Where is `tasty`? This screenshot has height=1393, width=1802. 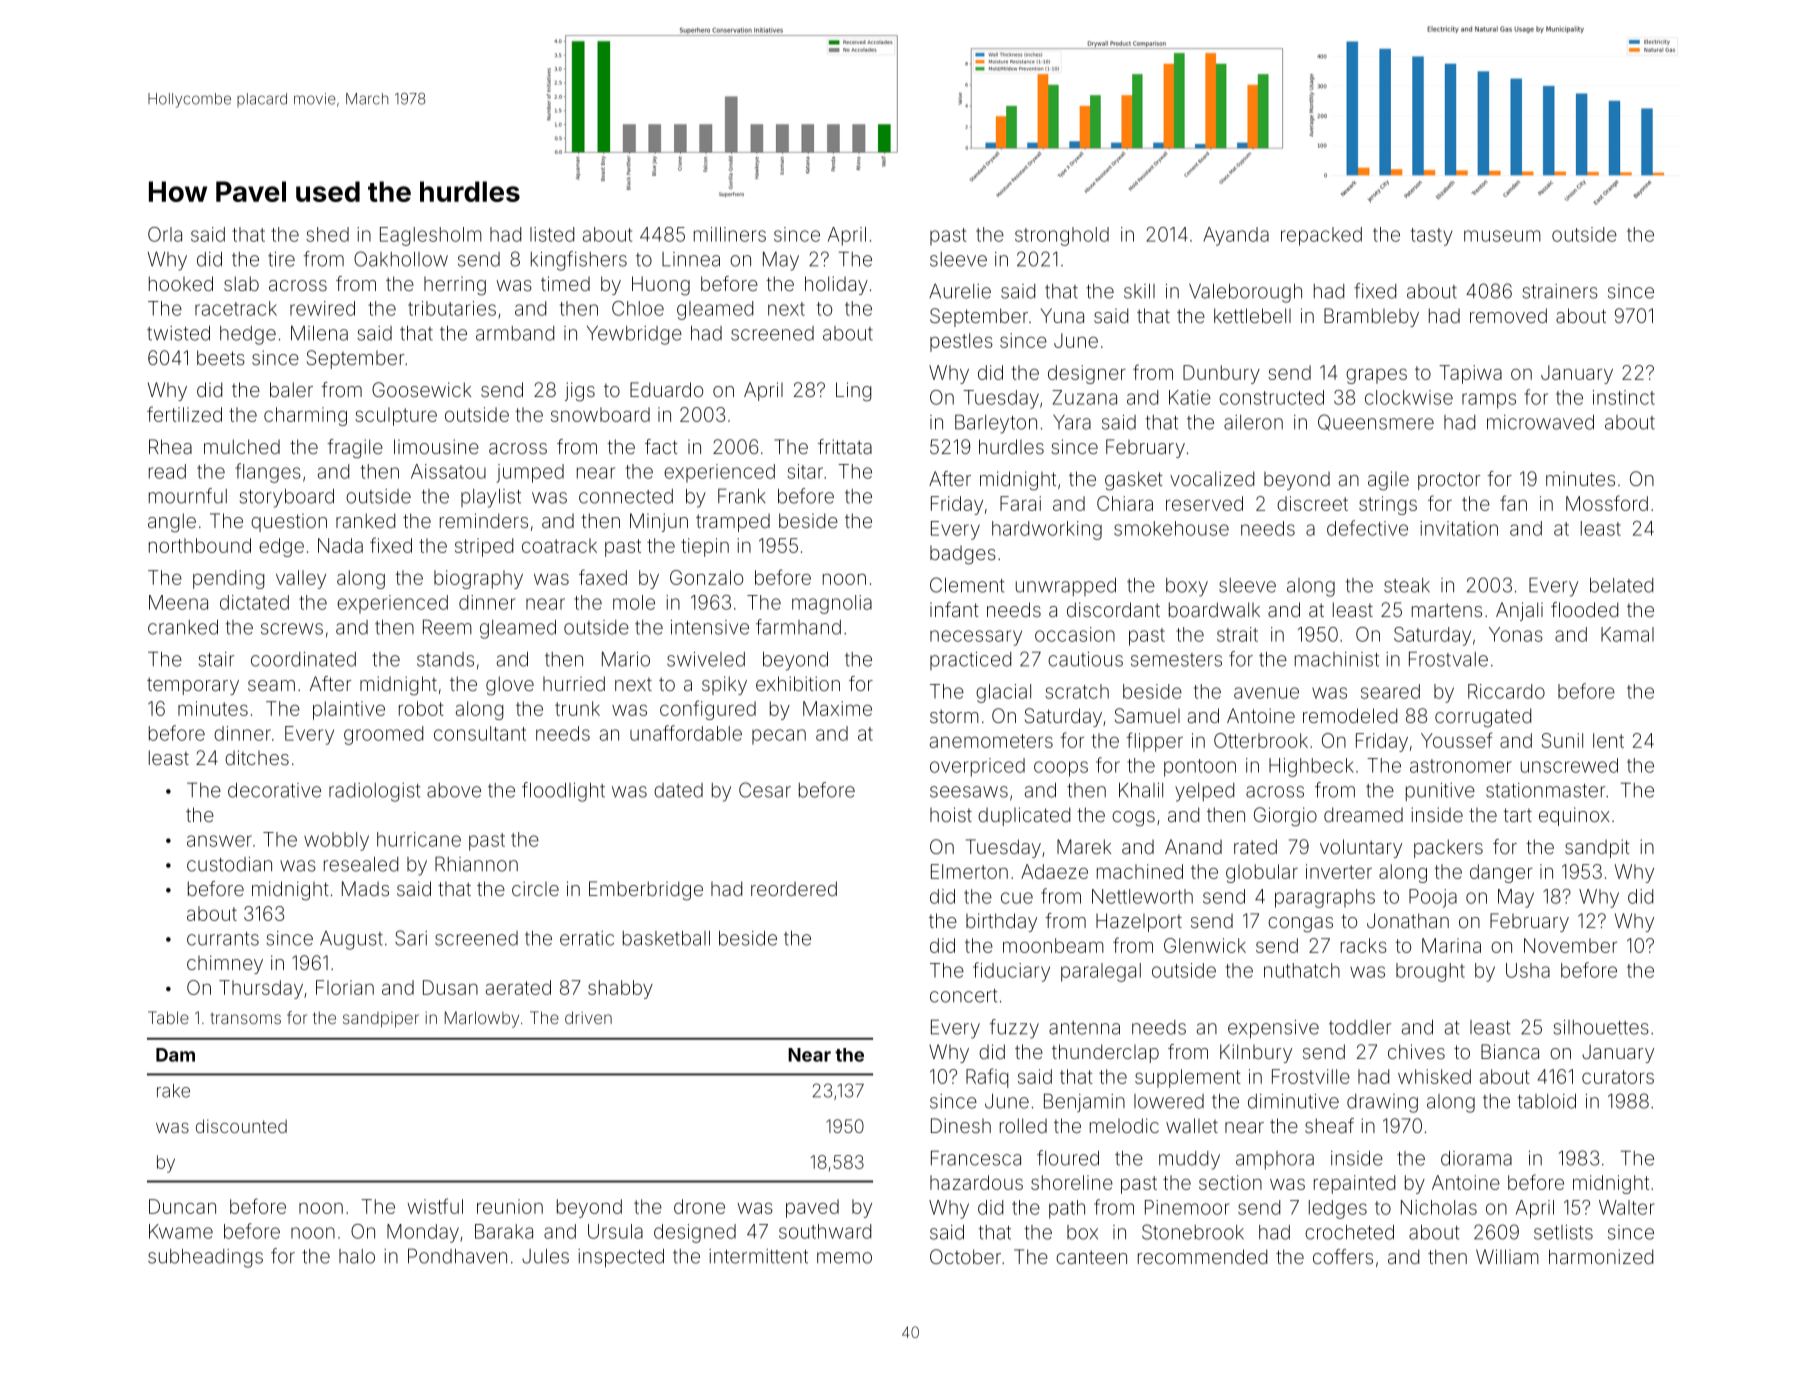
tasty is located at coordinates (1432, 237).
